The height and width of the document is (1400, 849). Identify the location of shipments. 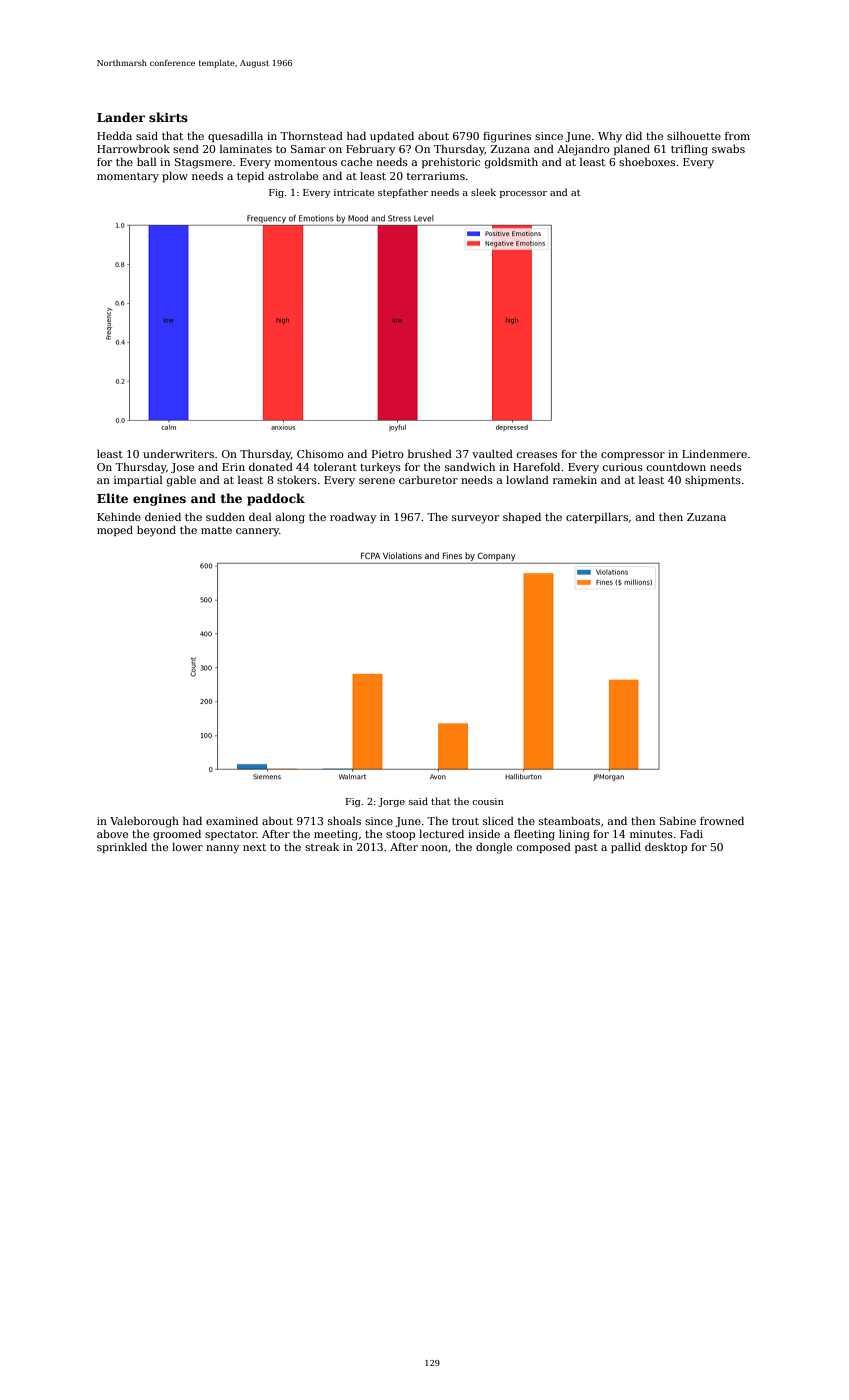
(713, 480).
